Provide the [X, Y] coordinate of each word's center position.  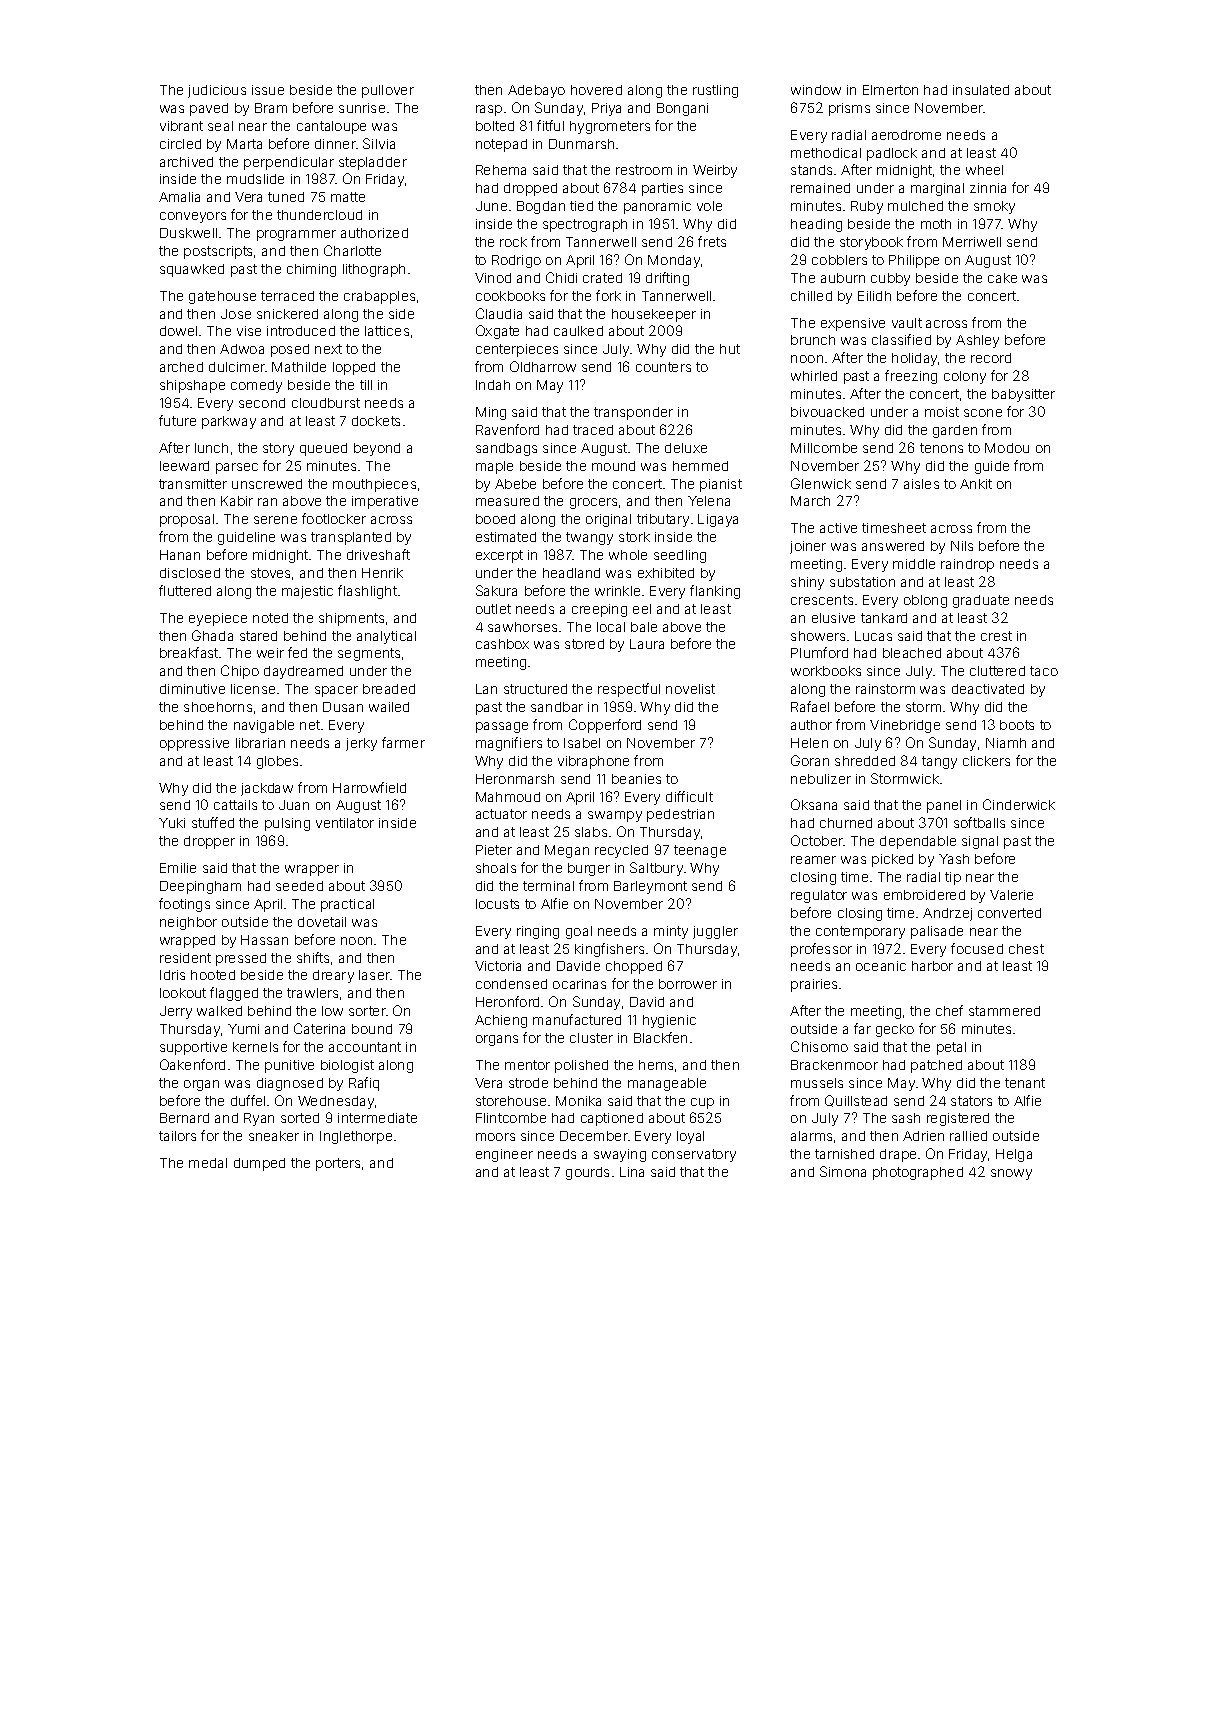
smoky [994, 207]
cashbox [502, 644]
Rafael [810, 706]
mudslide [255, 179]
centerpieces [517, 350]
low [332, 1011]
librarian [260, 743]
